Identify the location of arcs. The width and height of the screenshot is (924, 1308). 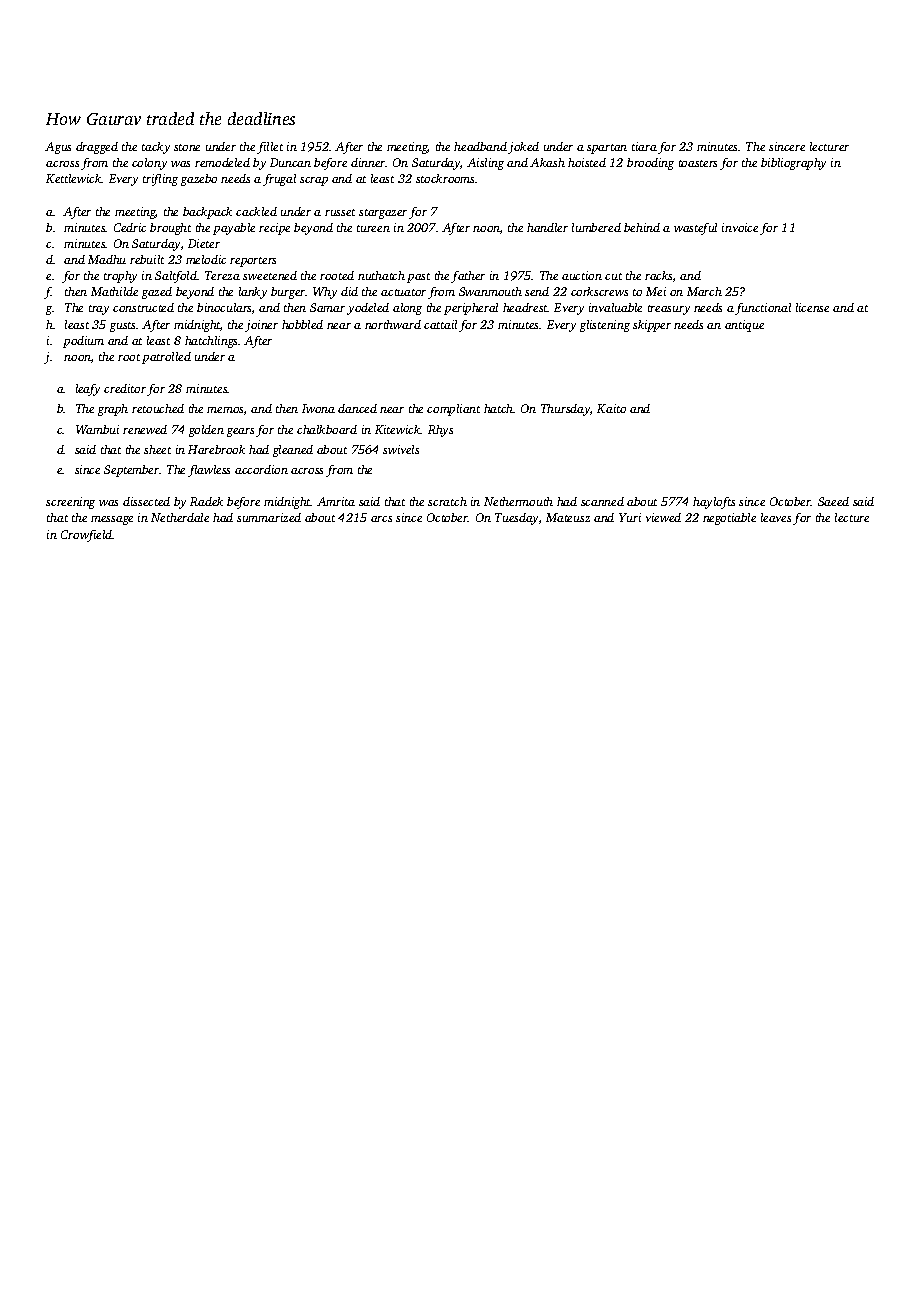
(381, 519).
